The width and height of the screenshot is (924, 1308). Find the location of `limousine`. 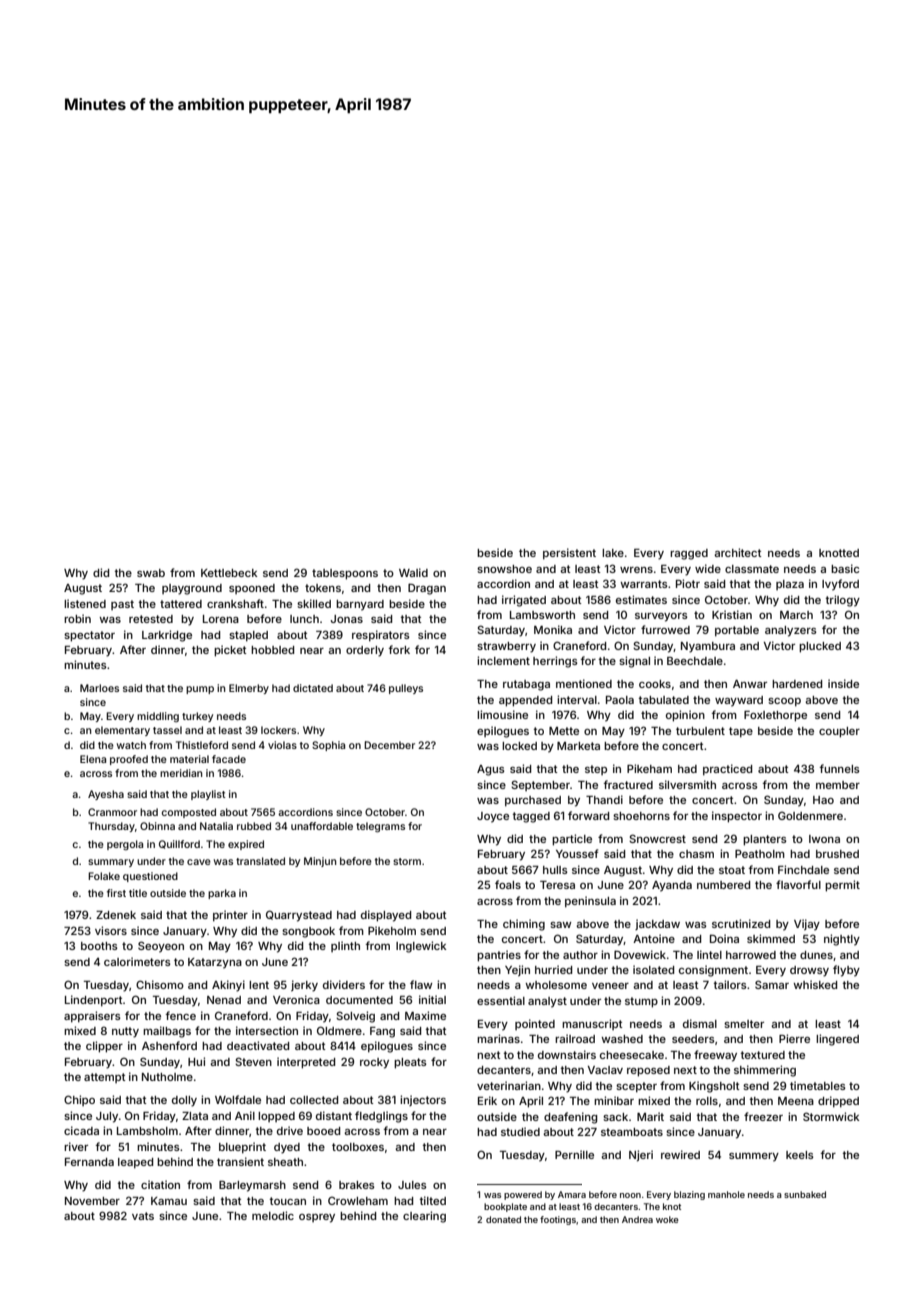

limousine is located at coordinates (502, 714).
